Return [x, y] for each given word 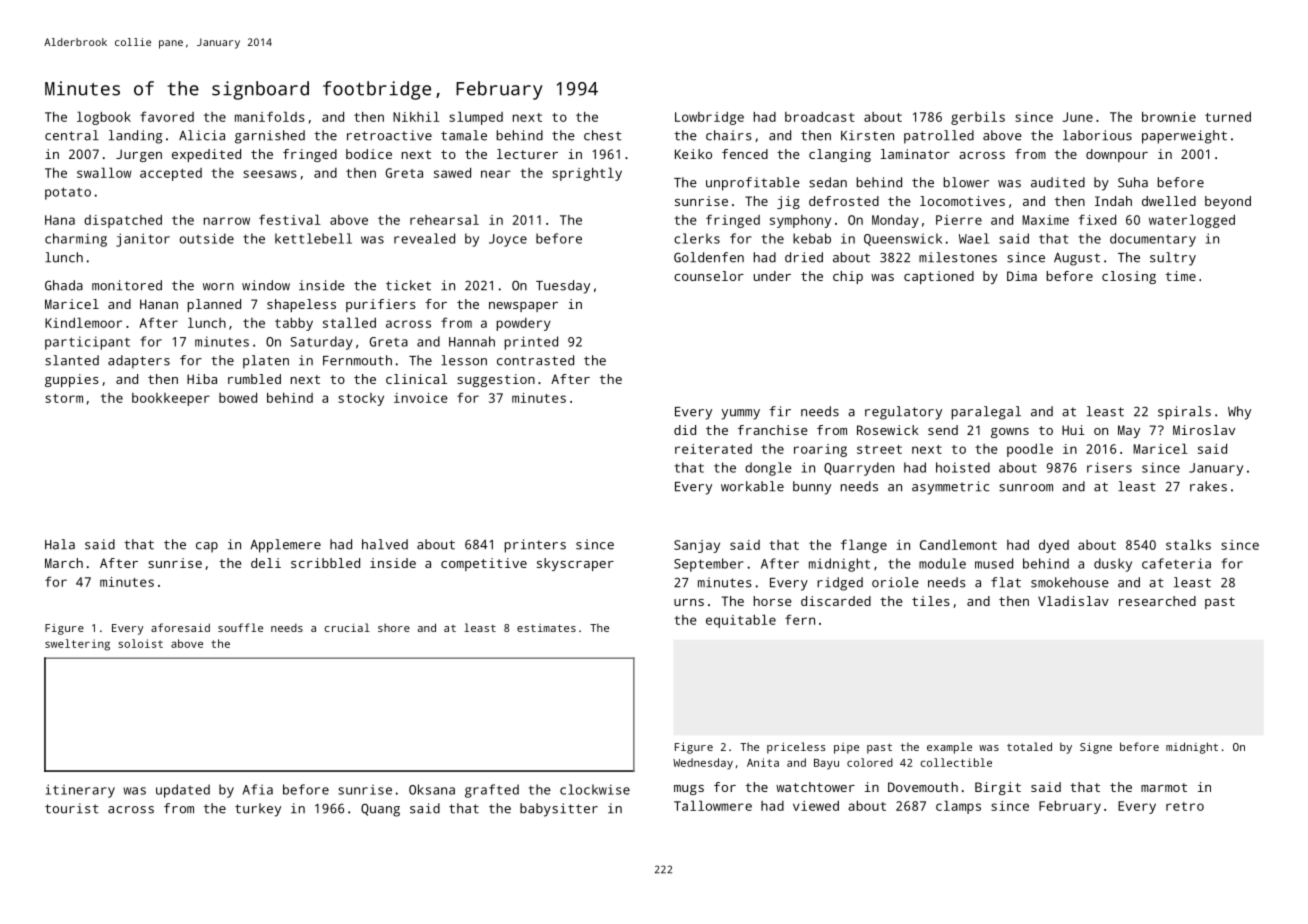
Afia [258, 789]
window [266, 285]
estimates [546, 628]
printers [535, 546]
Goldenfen [709, 257]
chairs [729, 135]
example [949, 748]
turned [1228, 117]
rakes [1208, 486]
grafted [492, 791]
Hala [60, 544]
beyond [1228, 202]
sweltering [77, 645]
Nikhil [416, 116]
